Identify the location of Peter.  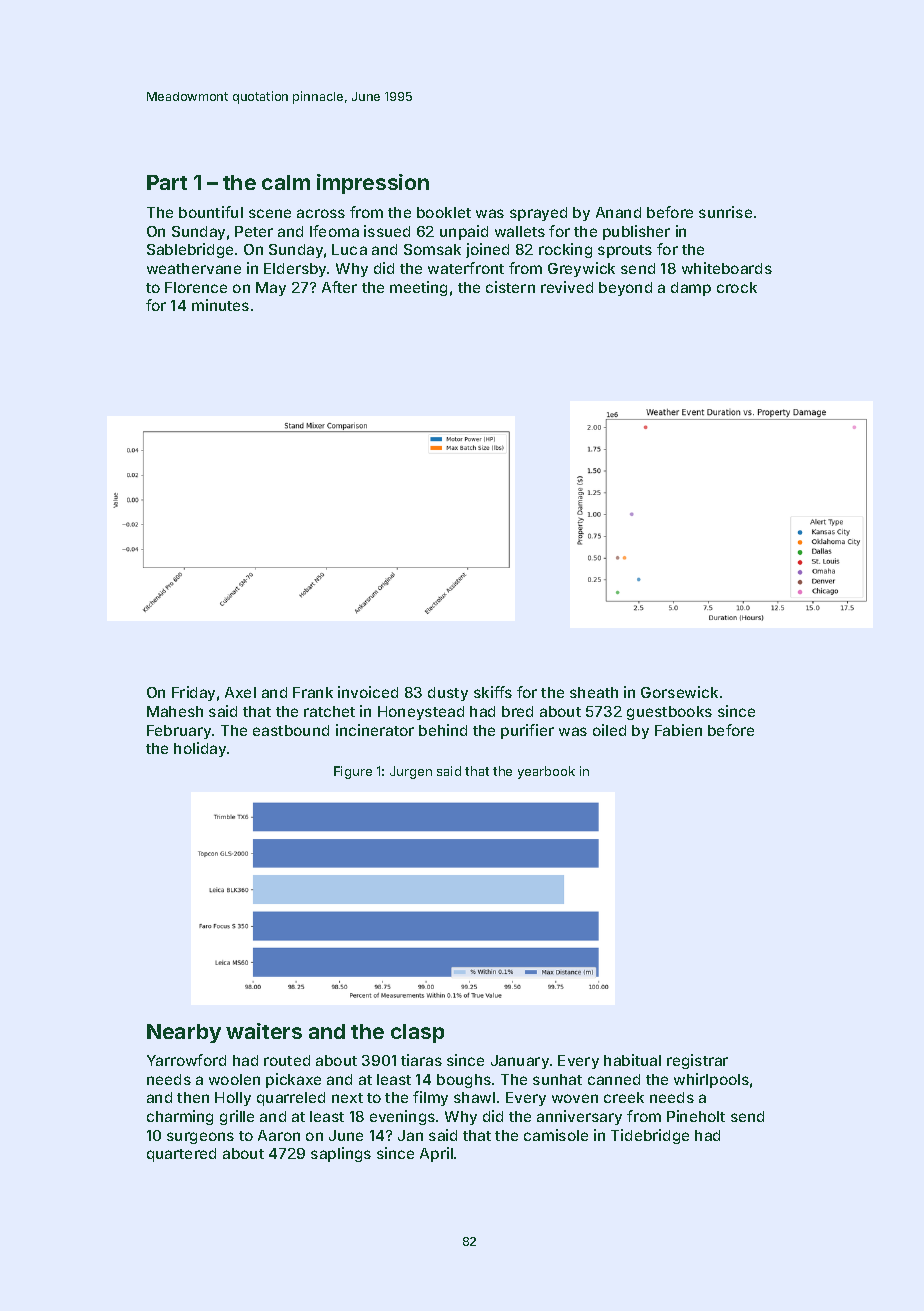
(254, 231).
